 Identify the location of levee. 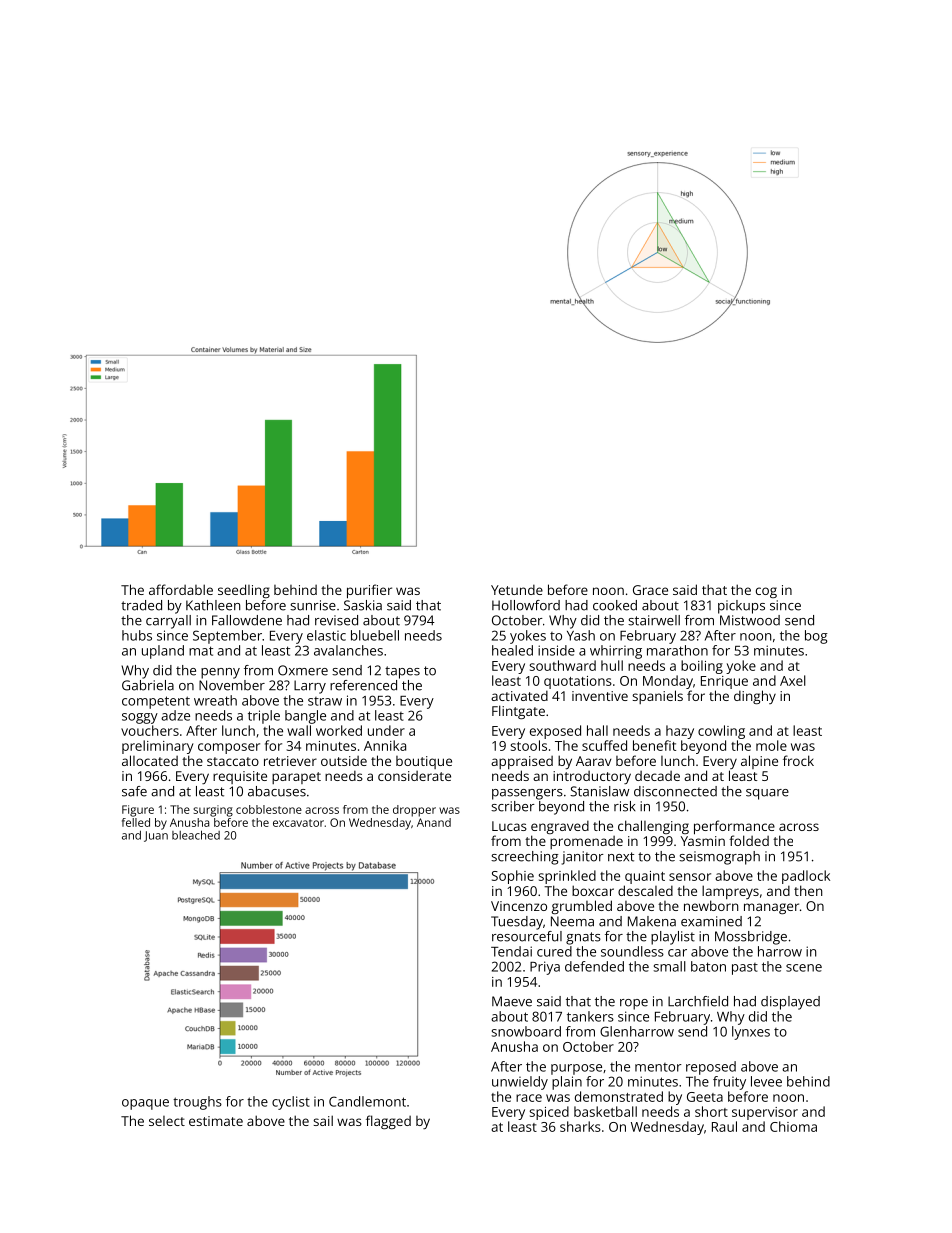
(766, 1081).
